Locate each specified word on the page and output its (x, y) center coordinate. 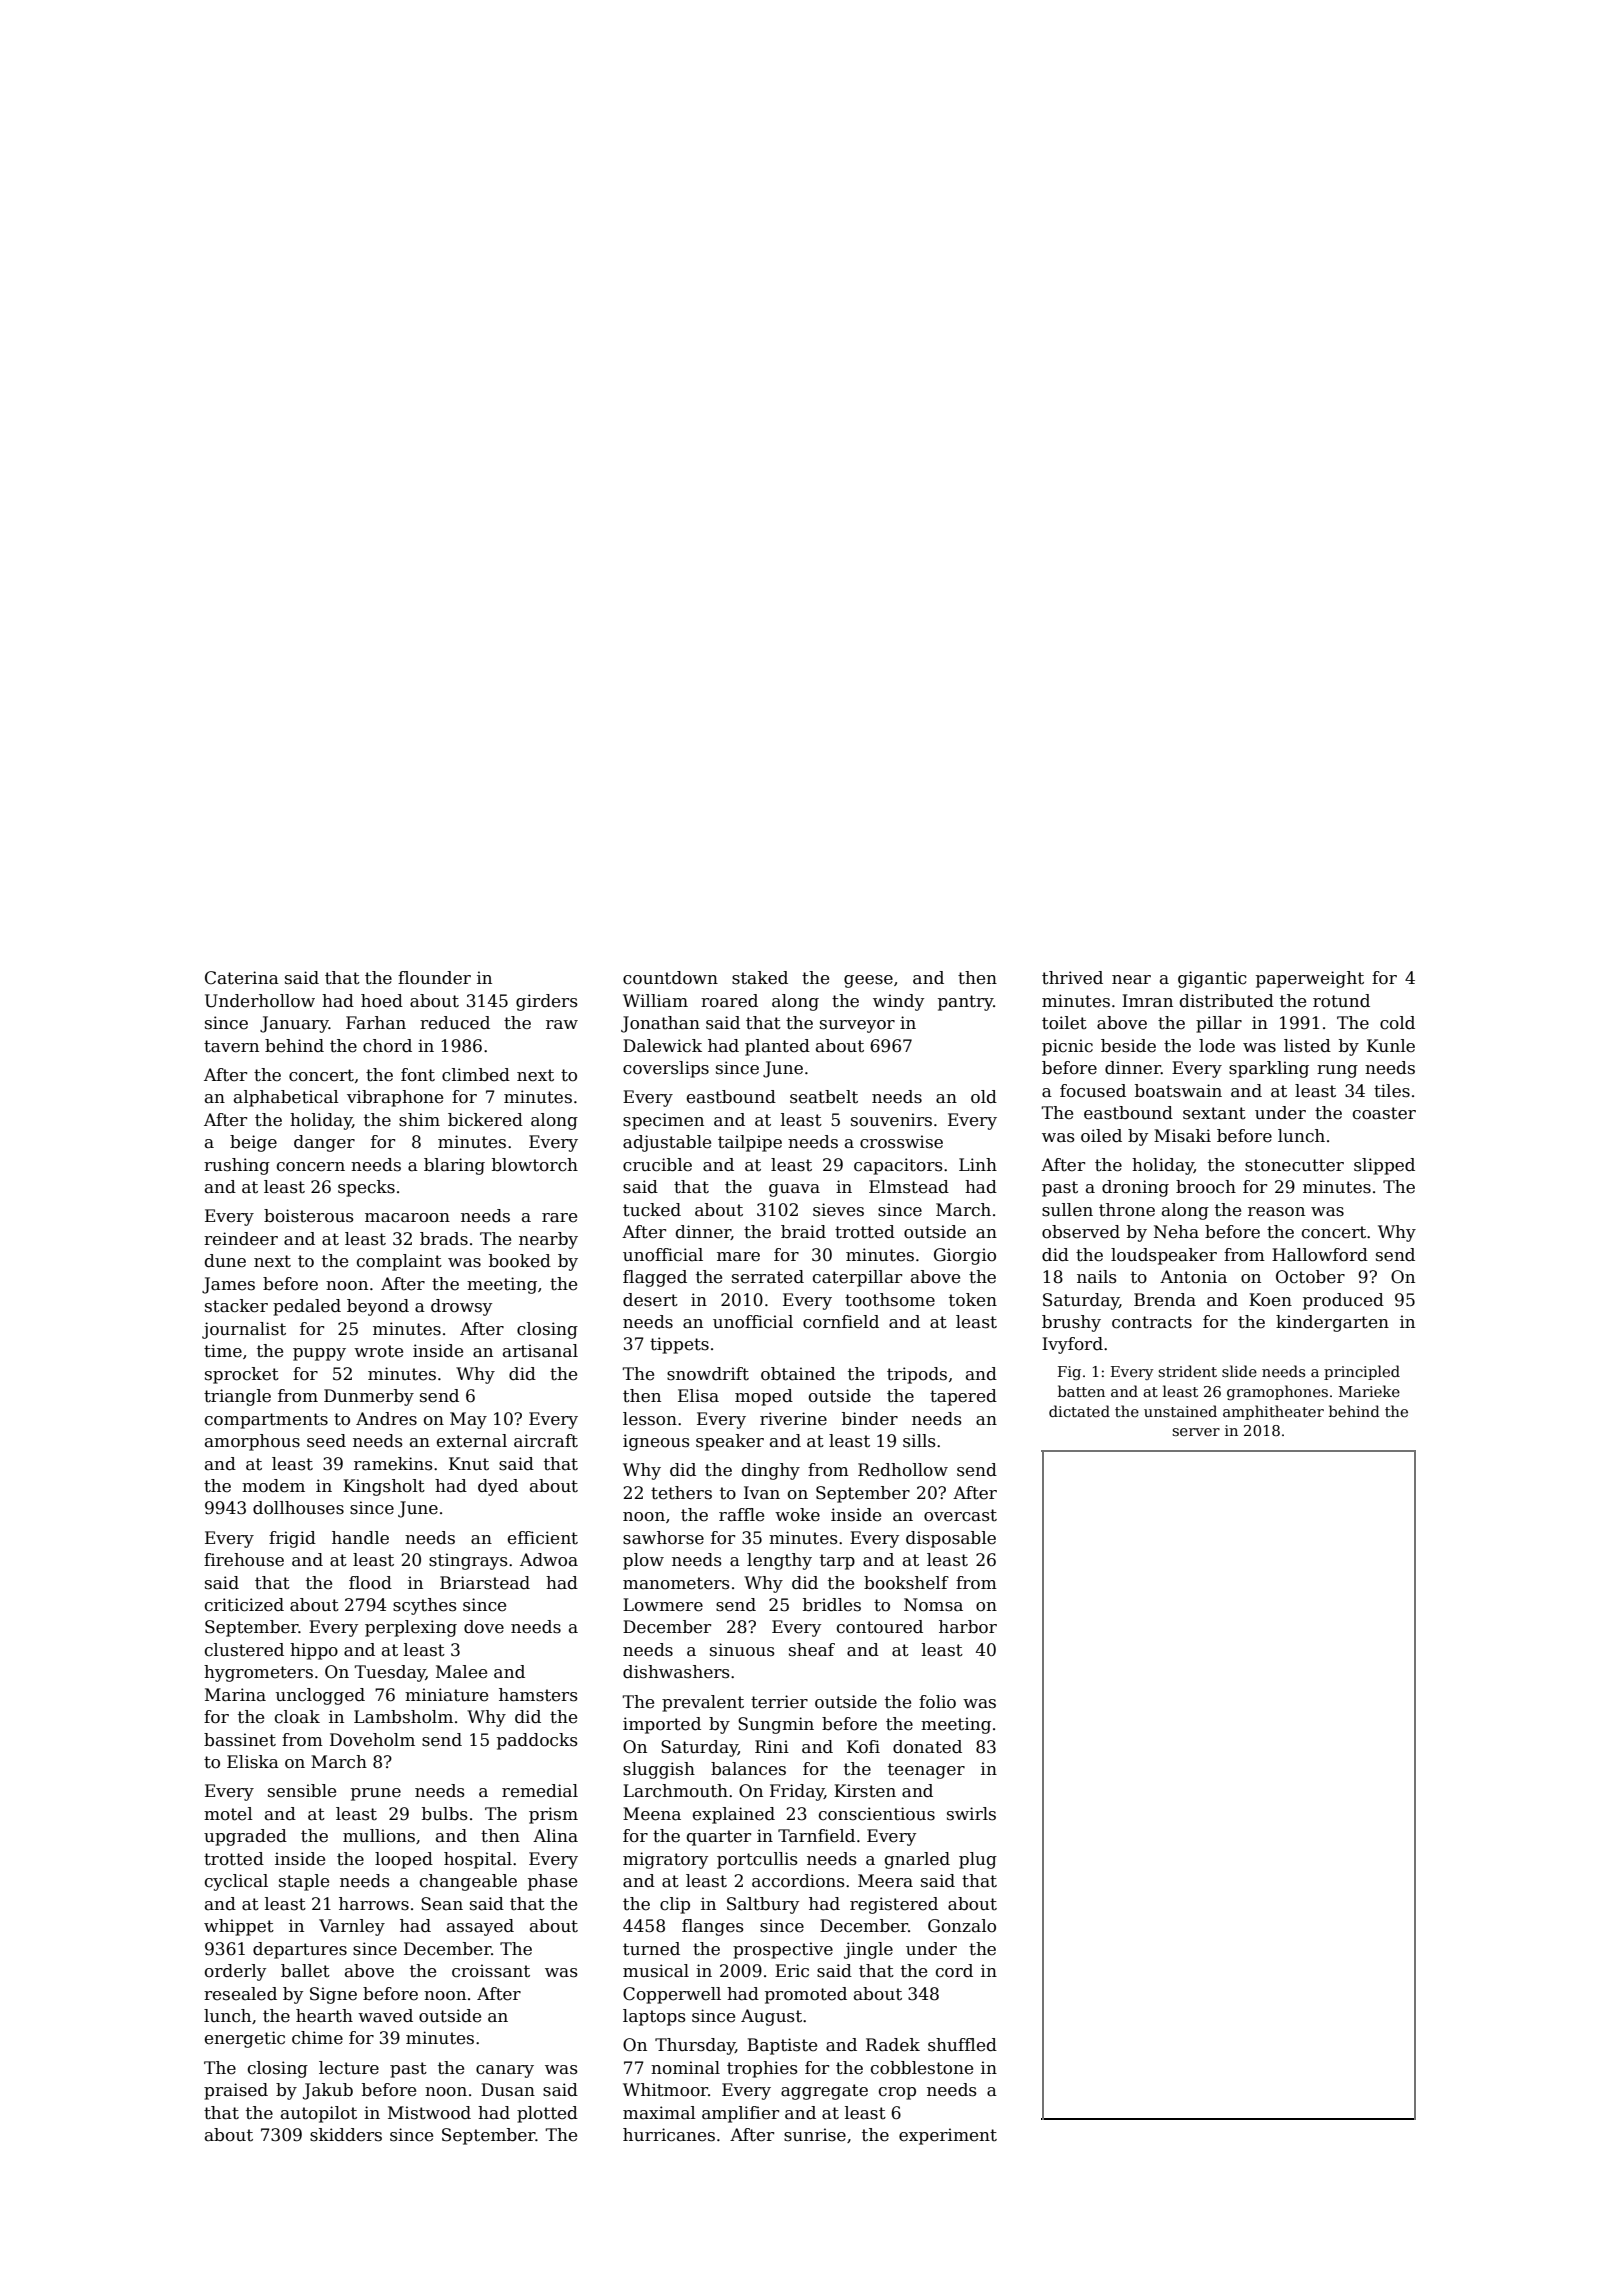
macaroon (407, 1218)
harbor (968, 1627)
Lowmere (663, 1605)
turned (651, 1949)
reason (1276, 1212)
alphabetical (286, 1098)
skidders (346, 2135)
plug (978, 1860)
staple (304, 1882)
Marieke (1369, 1391)
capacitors (898, 1166)
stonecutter (1294, 1165)
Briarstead (485, 1583)
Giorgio (965, 1256)
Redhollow (903, 1470)
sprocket (242, 1375)
